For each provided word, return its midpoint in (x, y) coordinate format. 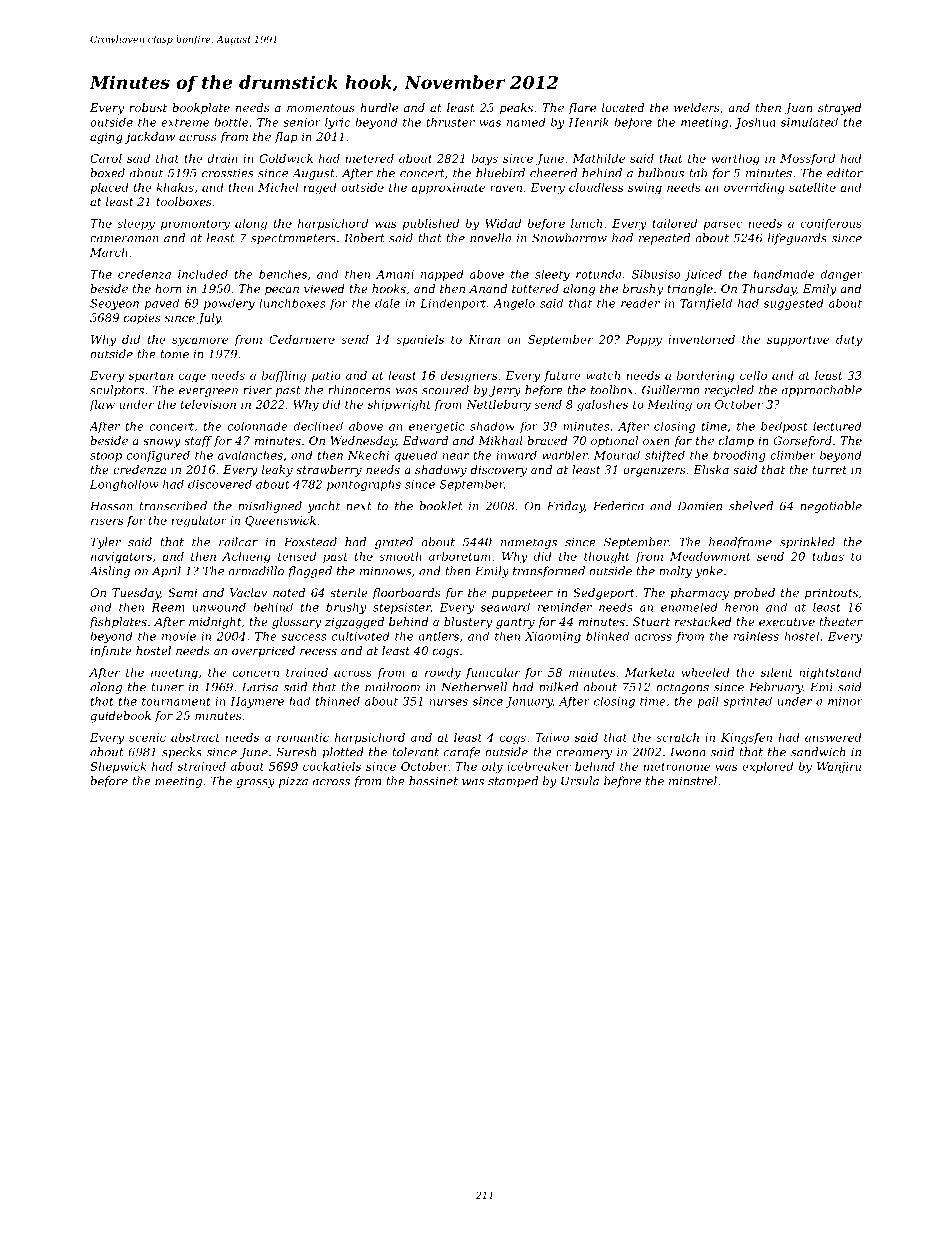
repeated (664, 239)
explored (767, 767)
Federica (618, 506)
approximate (448, 188)
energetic (437, 427)
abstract (195, 737)
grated (394, 543)
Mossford (807, 159)
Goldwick (286, 158)
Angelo (514, 304)
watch (603, 375)
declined (318, 426)
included (203, 274)
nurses (449, 702)
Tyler (105, 543)
